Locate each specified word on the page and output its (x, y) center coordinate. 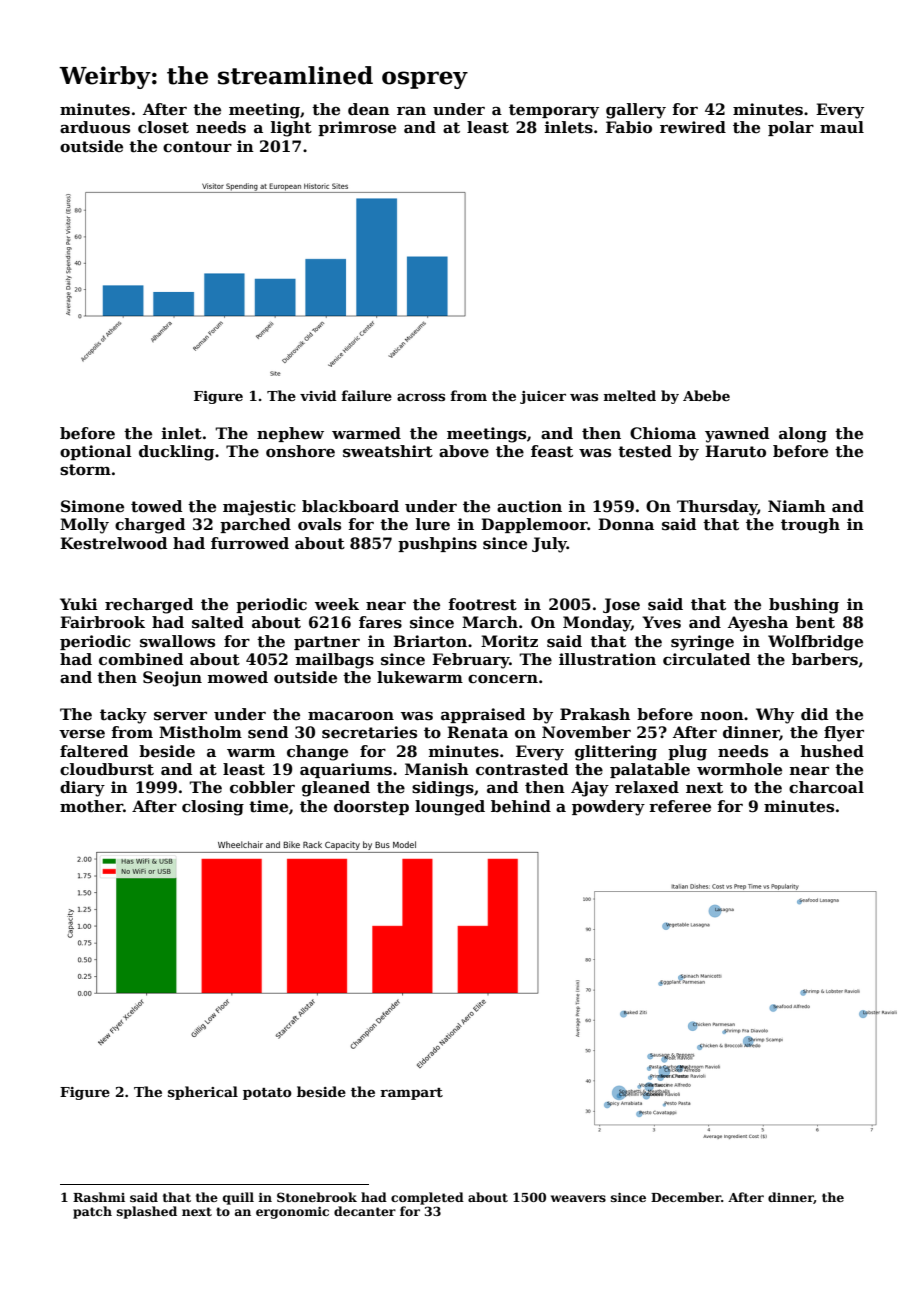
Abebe (706, 395)
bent (815, 622)
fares (380, 622)
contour (197, 147)
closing (213, 808)
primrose (357, 128)
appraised (483, 715)
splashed (147, 1212)
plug (687, 753)
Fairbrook (102, 622)
